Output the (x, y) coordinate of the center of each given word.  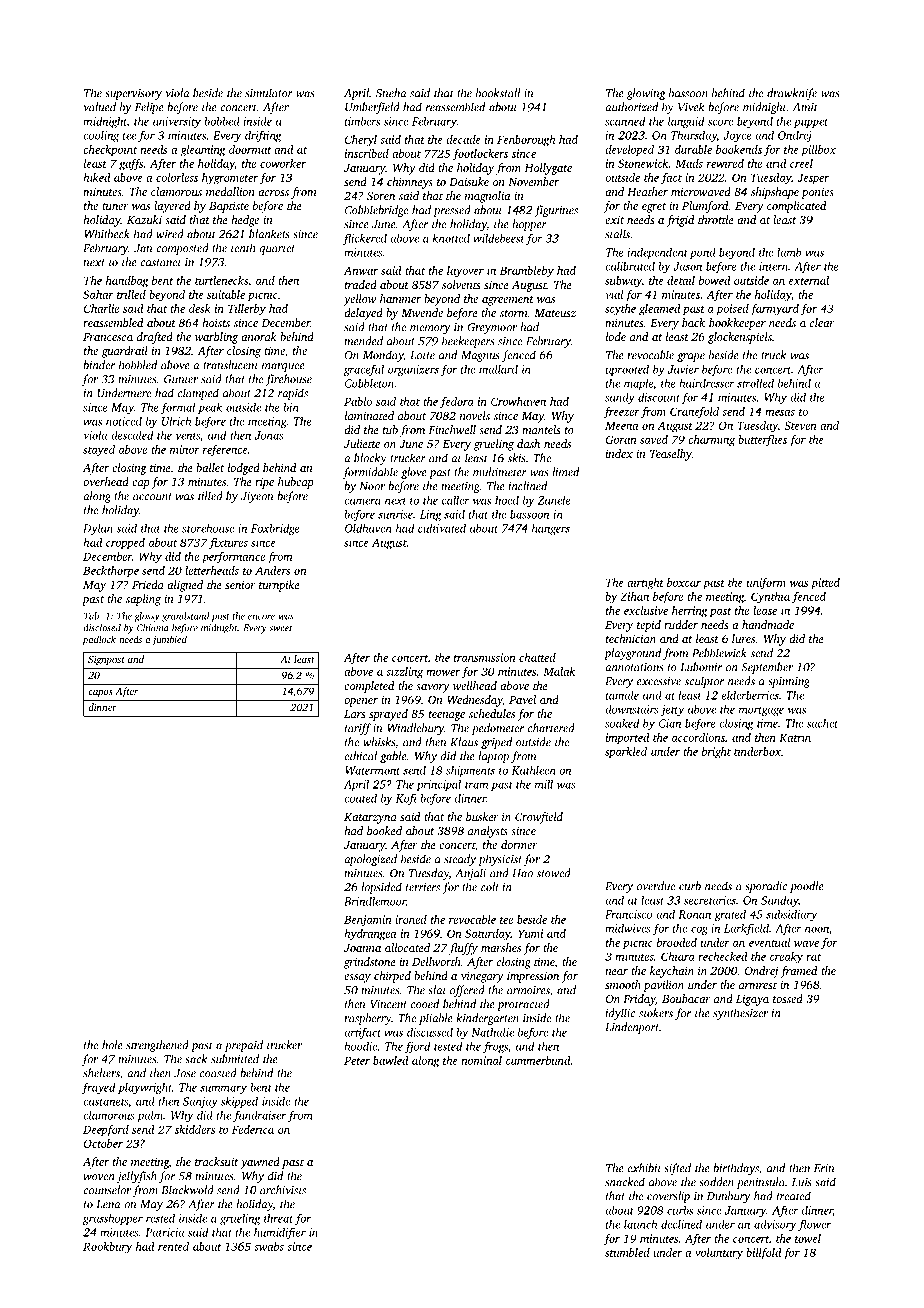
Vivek (691, 107)
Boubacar (686, 998)
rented (173, 1246)
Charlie (101, 308)
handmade (768, 624)
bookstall (498, 93)
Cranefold (694, 413)
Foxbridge (275, 529)
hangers (551, 529)
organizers (413, 370)
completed (369, 687)
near (616, 972)
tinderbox (757, 751)
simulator (269, 93)
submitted (235, 1059)
